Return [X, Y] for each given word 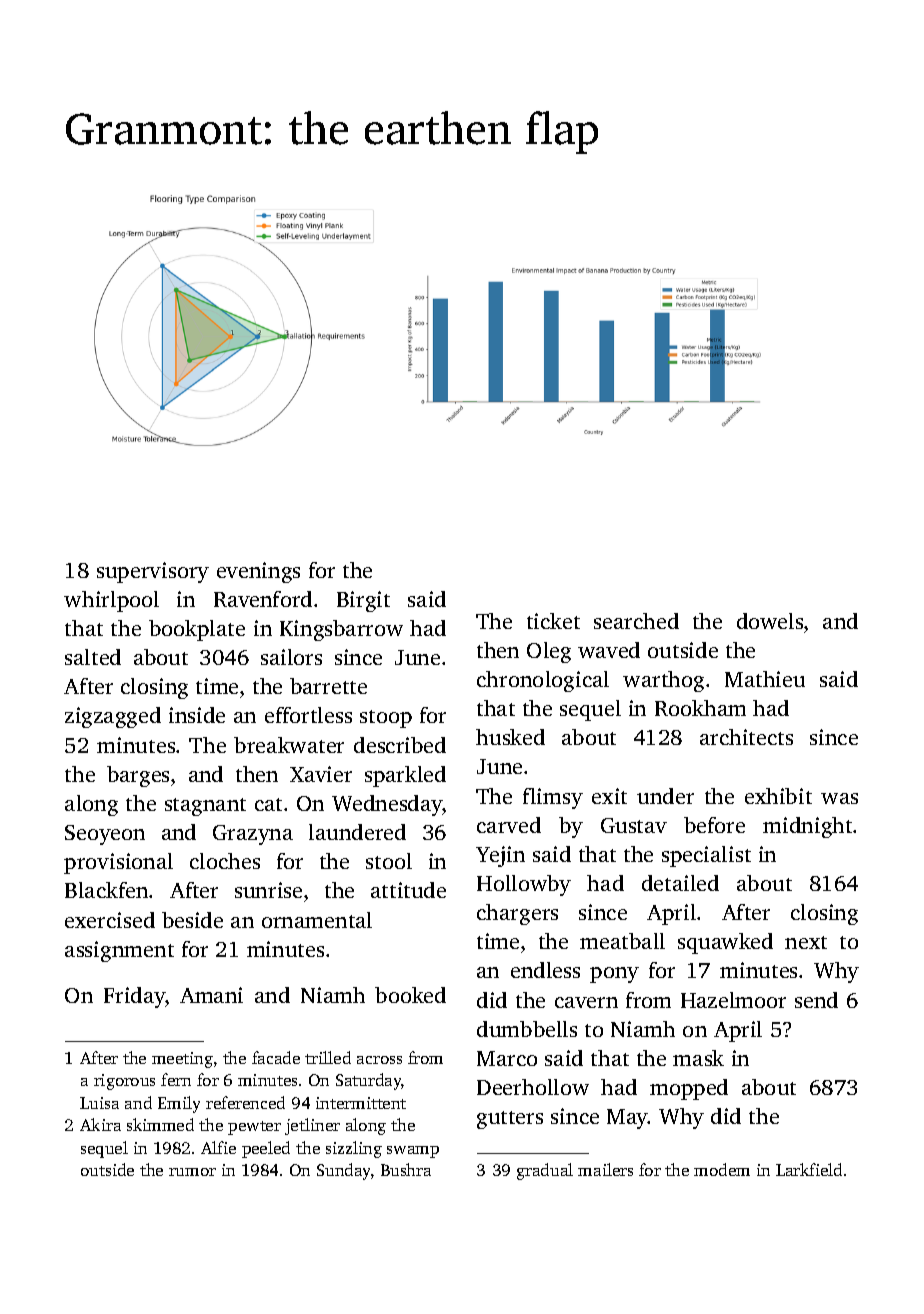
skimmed [160, 1124]
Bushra [406, 1169]
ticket [553, 621]
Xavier [321, 774]
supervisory [153, 572]
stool [389, 861]
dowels [770, 621]
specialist [706, 856]
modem [722, 1169]
